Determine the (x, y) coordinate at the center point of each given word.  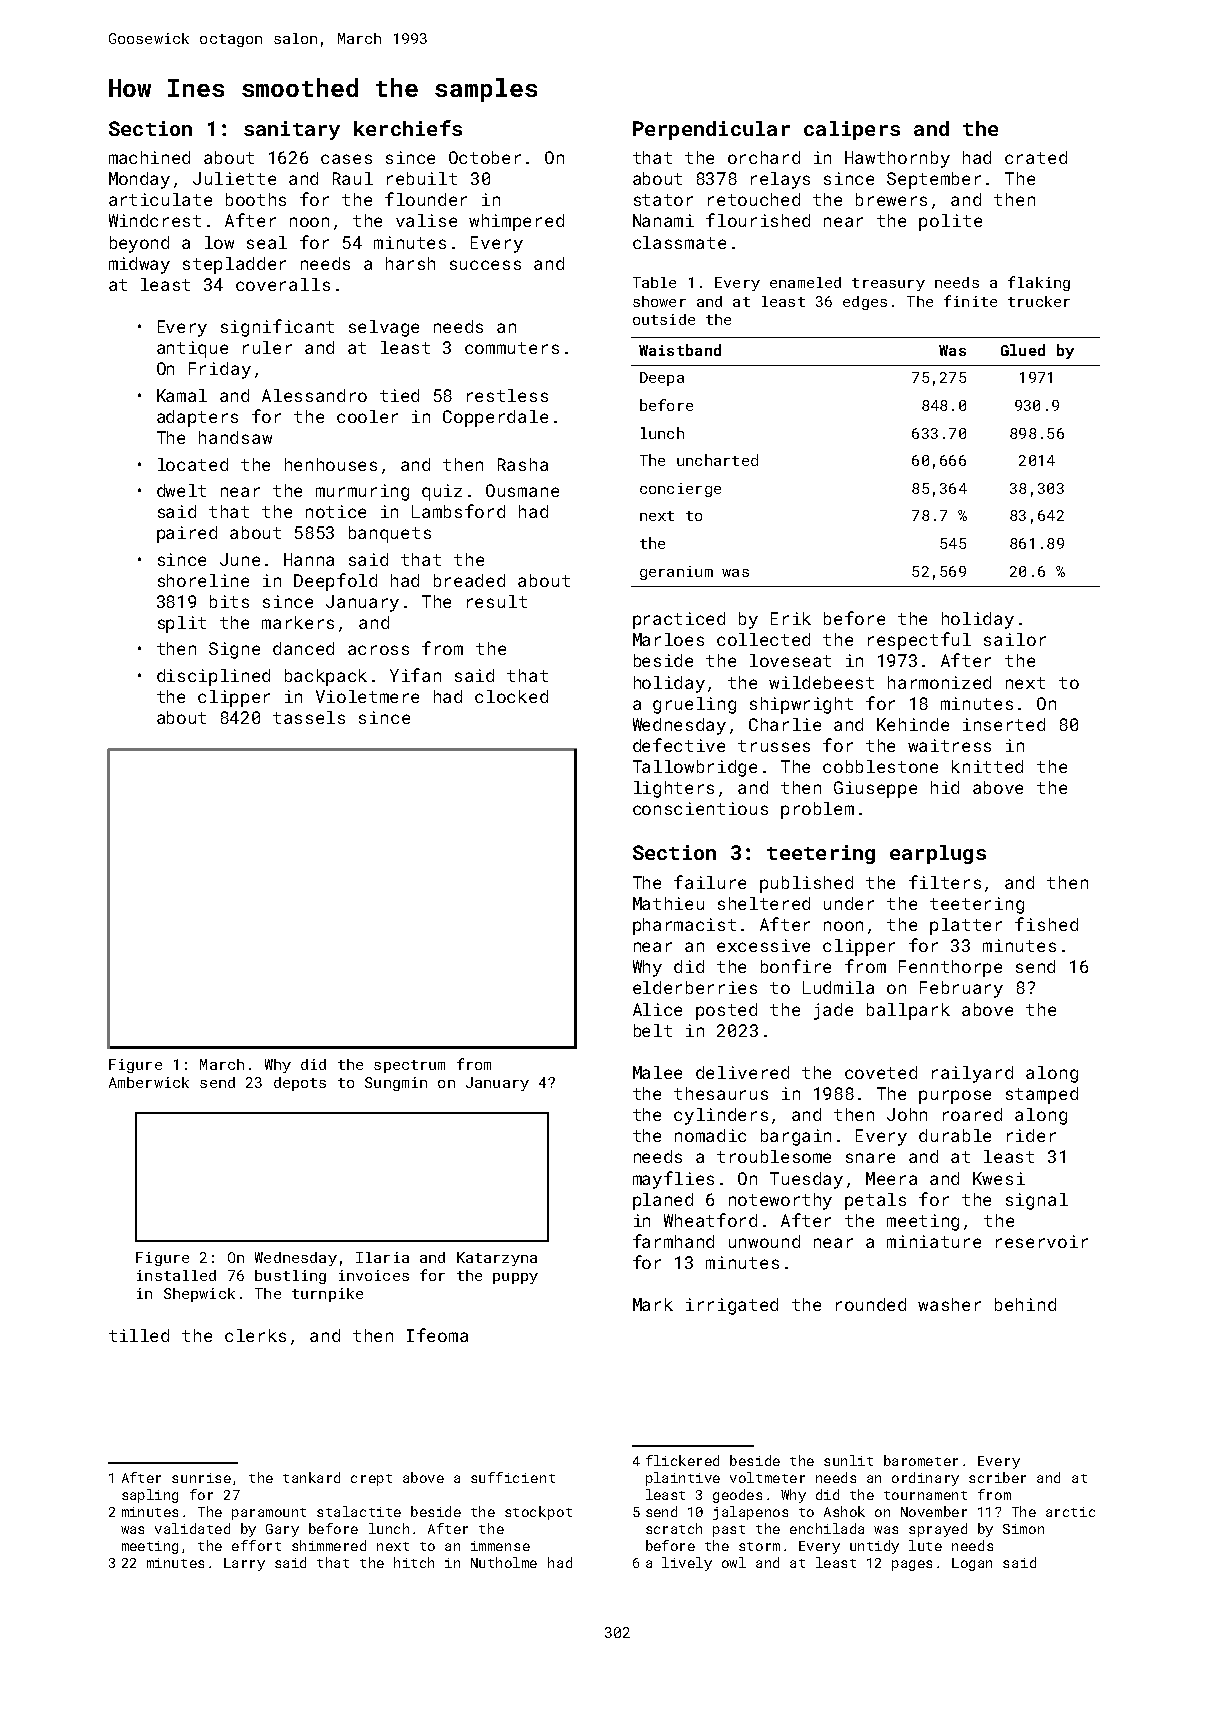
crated (1036, 157)
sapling (150, 1496)
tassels (309, 717)
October (485, 157)
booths (256, 199)
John (907, 1114)
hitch (414, 1562)
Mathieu (668, 903)
